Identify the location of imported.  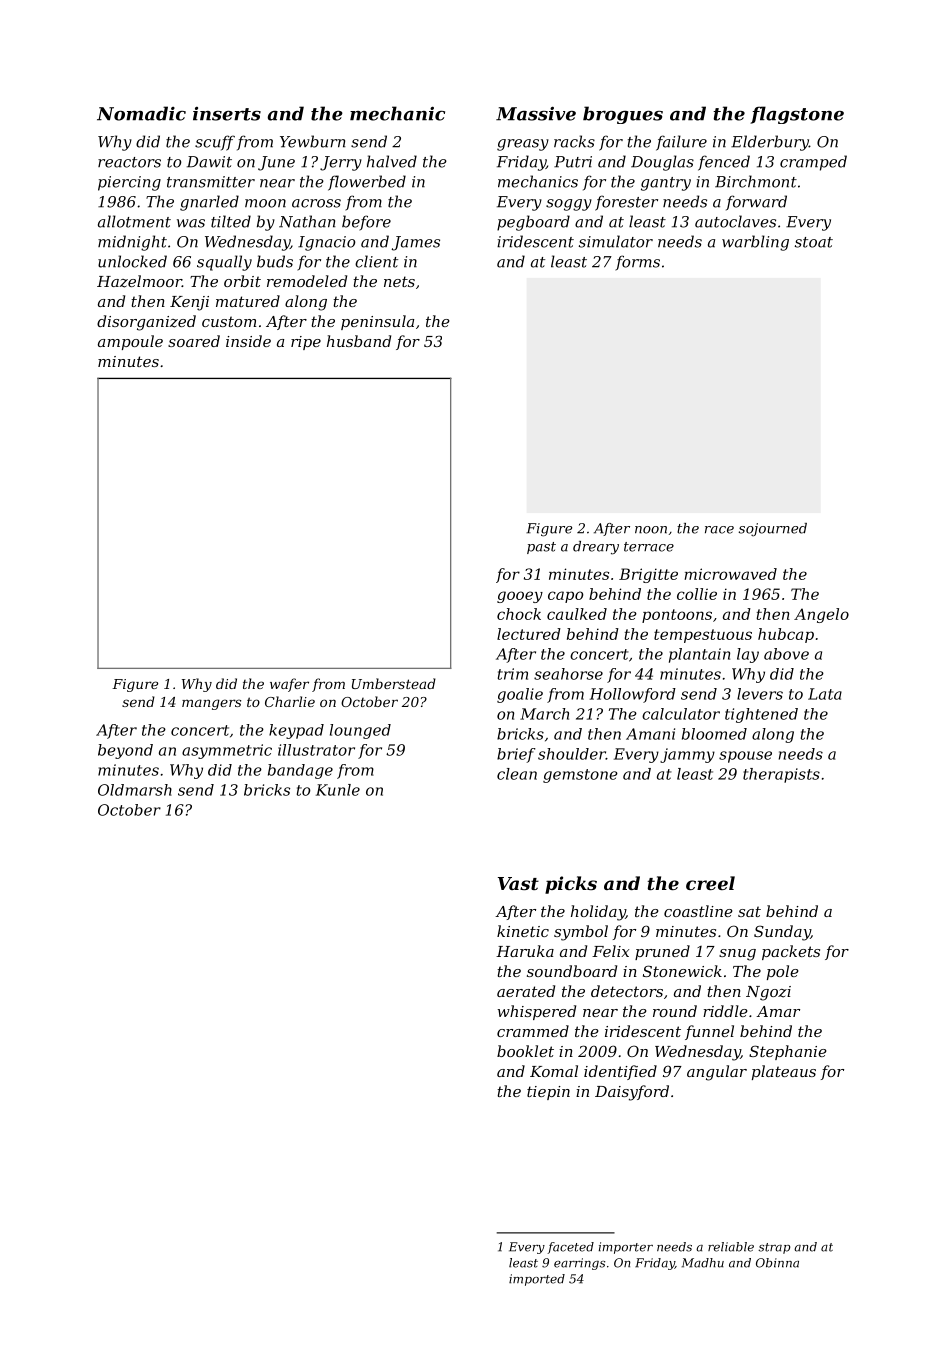
(537, 1280).
